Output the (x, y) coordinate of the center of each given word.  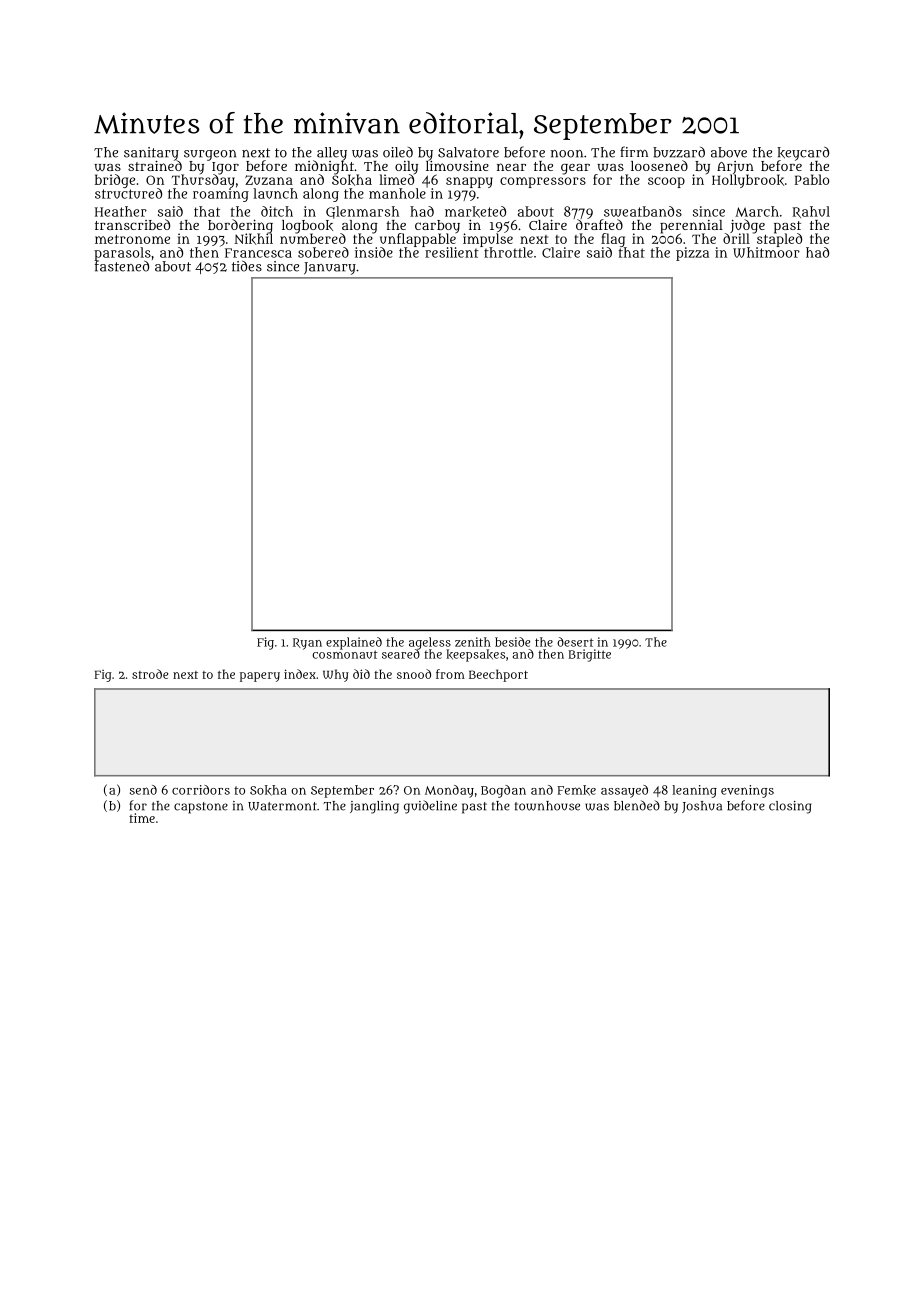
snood (414, 674)
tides (247, 266)
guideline (430, 807)
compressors (543, 182)
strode (150, 674)
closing (790, 807)
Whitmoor (766, 252)
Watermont (282, 806)
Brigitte (589, 655)
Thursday (203, 181)
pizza (692, 254)
